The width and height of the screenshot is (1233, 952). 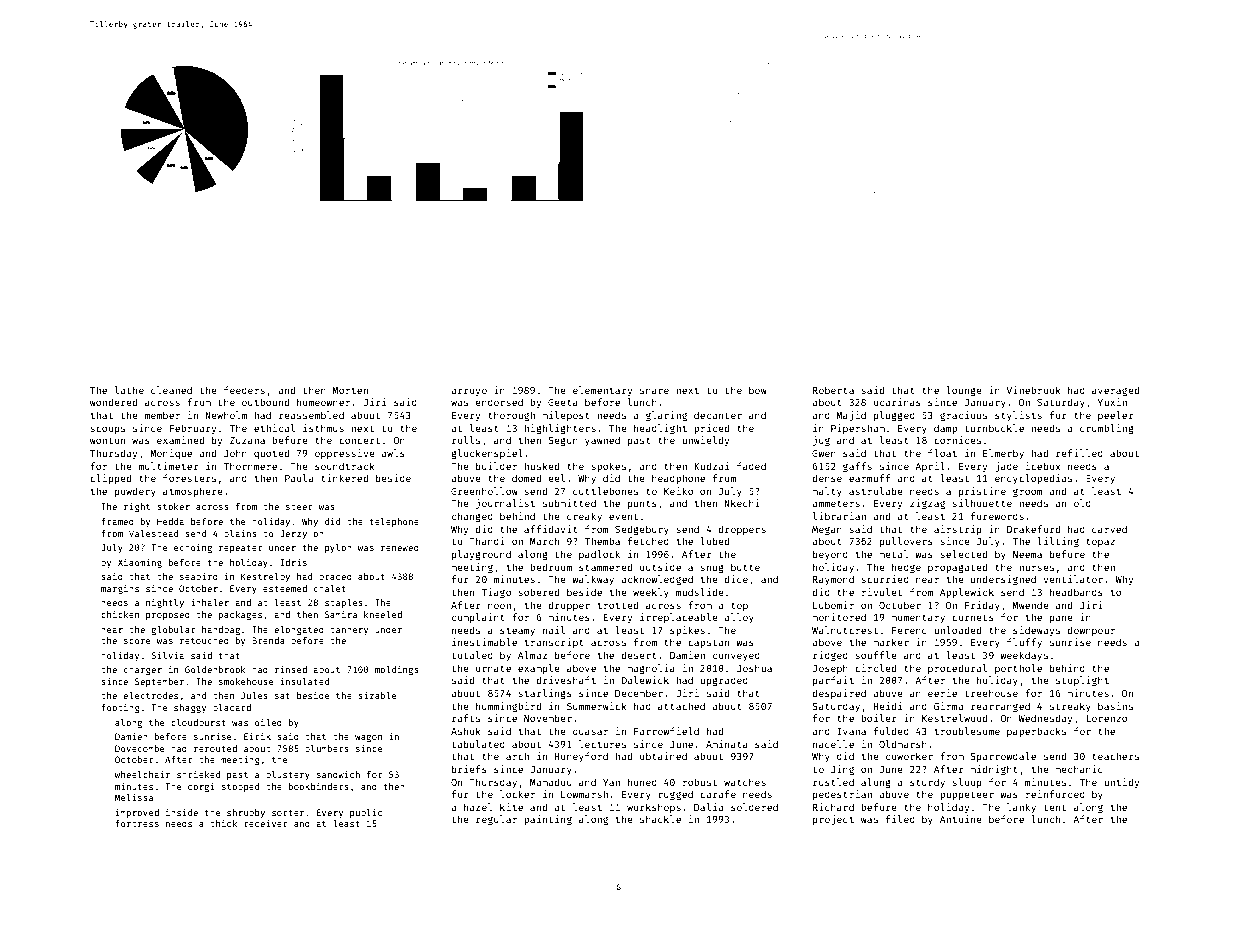 What do you see at coordinates (548, 820) in the screenshot?
I see `painting` at bounding box center [548, 820].
